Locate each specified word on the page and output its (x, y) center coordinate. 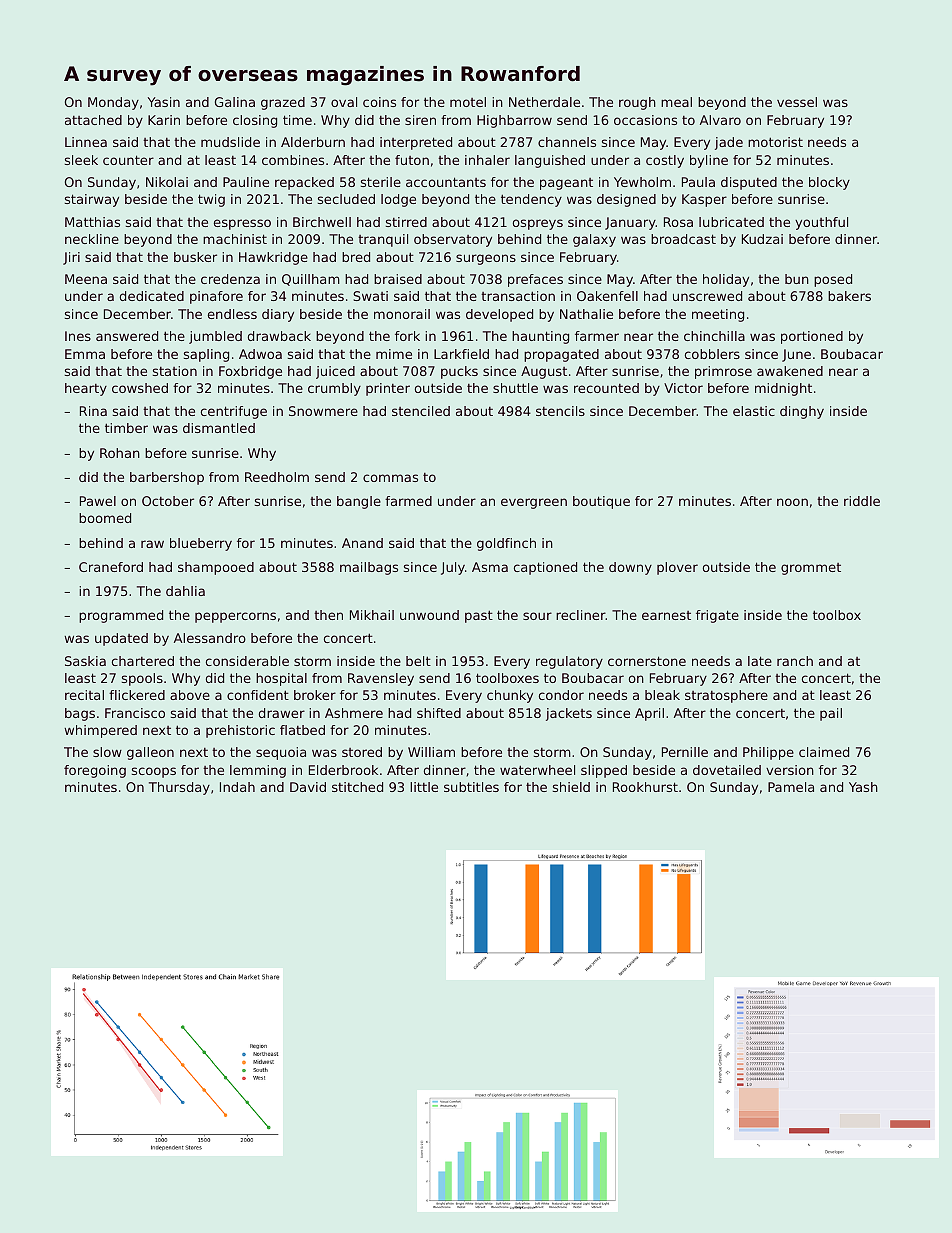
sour (537, 616)
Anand (362, 543)
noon (792, 502)
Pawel (98, 501)
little (424, 787)
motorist (775, 142)
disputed (749, 183)
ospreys (538, 224)
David (308, 787)
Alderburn (313, 142)
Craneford (111, 567)
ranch (795, 661)
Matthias (92, 222)
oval (344, 102)
